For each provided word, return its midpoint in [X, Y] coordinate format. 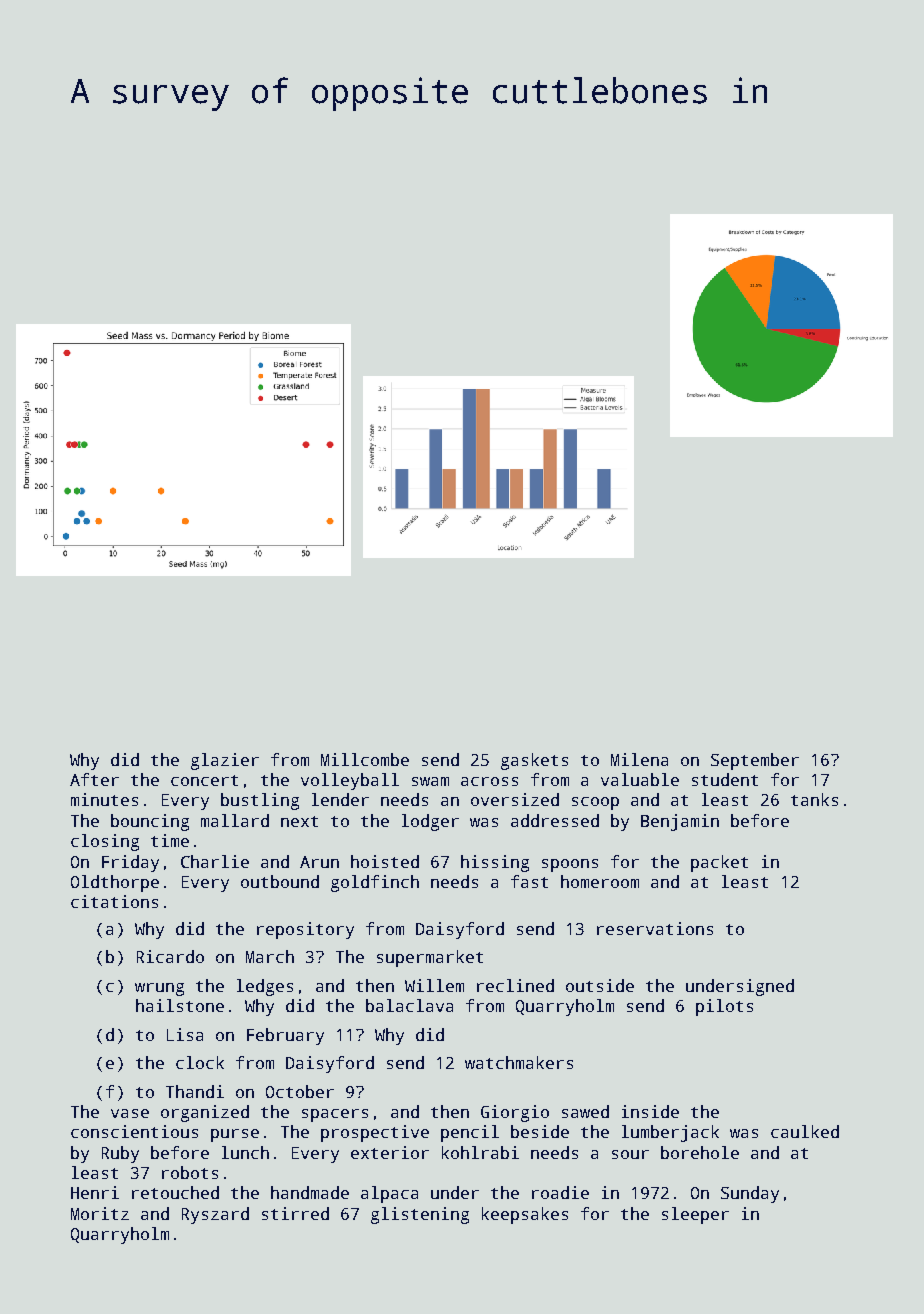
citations [114, 901]
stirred [295, 1213]
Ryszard [215, 1215]
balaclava [409, 1005]
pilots [724, 1007]
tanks [814, 799]
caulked [805, 1131]
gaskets [534, 761]
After [94, 779]
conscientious [134, 1131]
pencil [470, 1133]
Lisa [185, 1034]
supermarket [430, 958]
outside [600, 985]
